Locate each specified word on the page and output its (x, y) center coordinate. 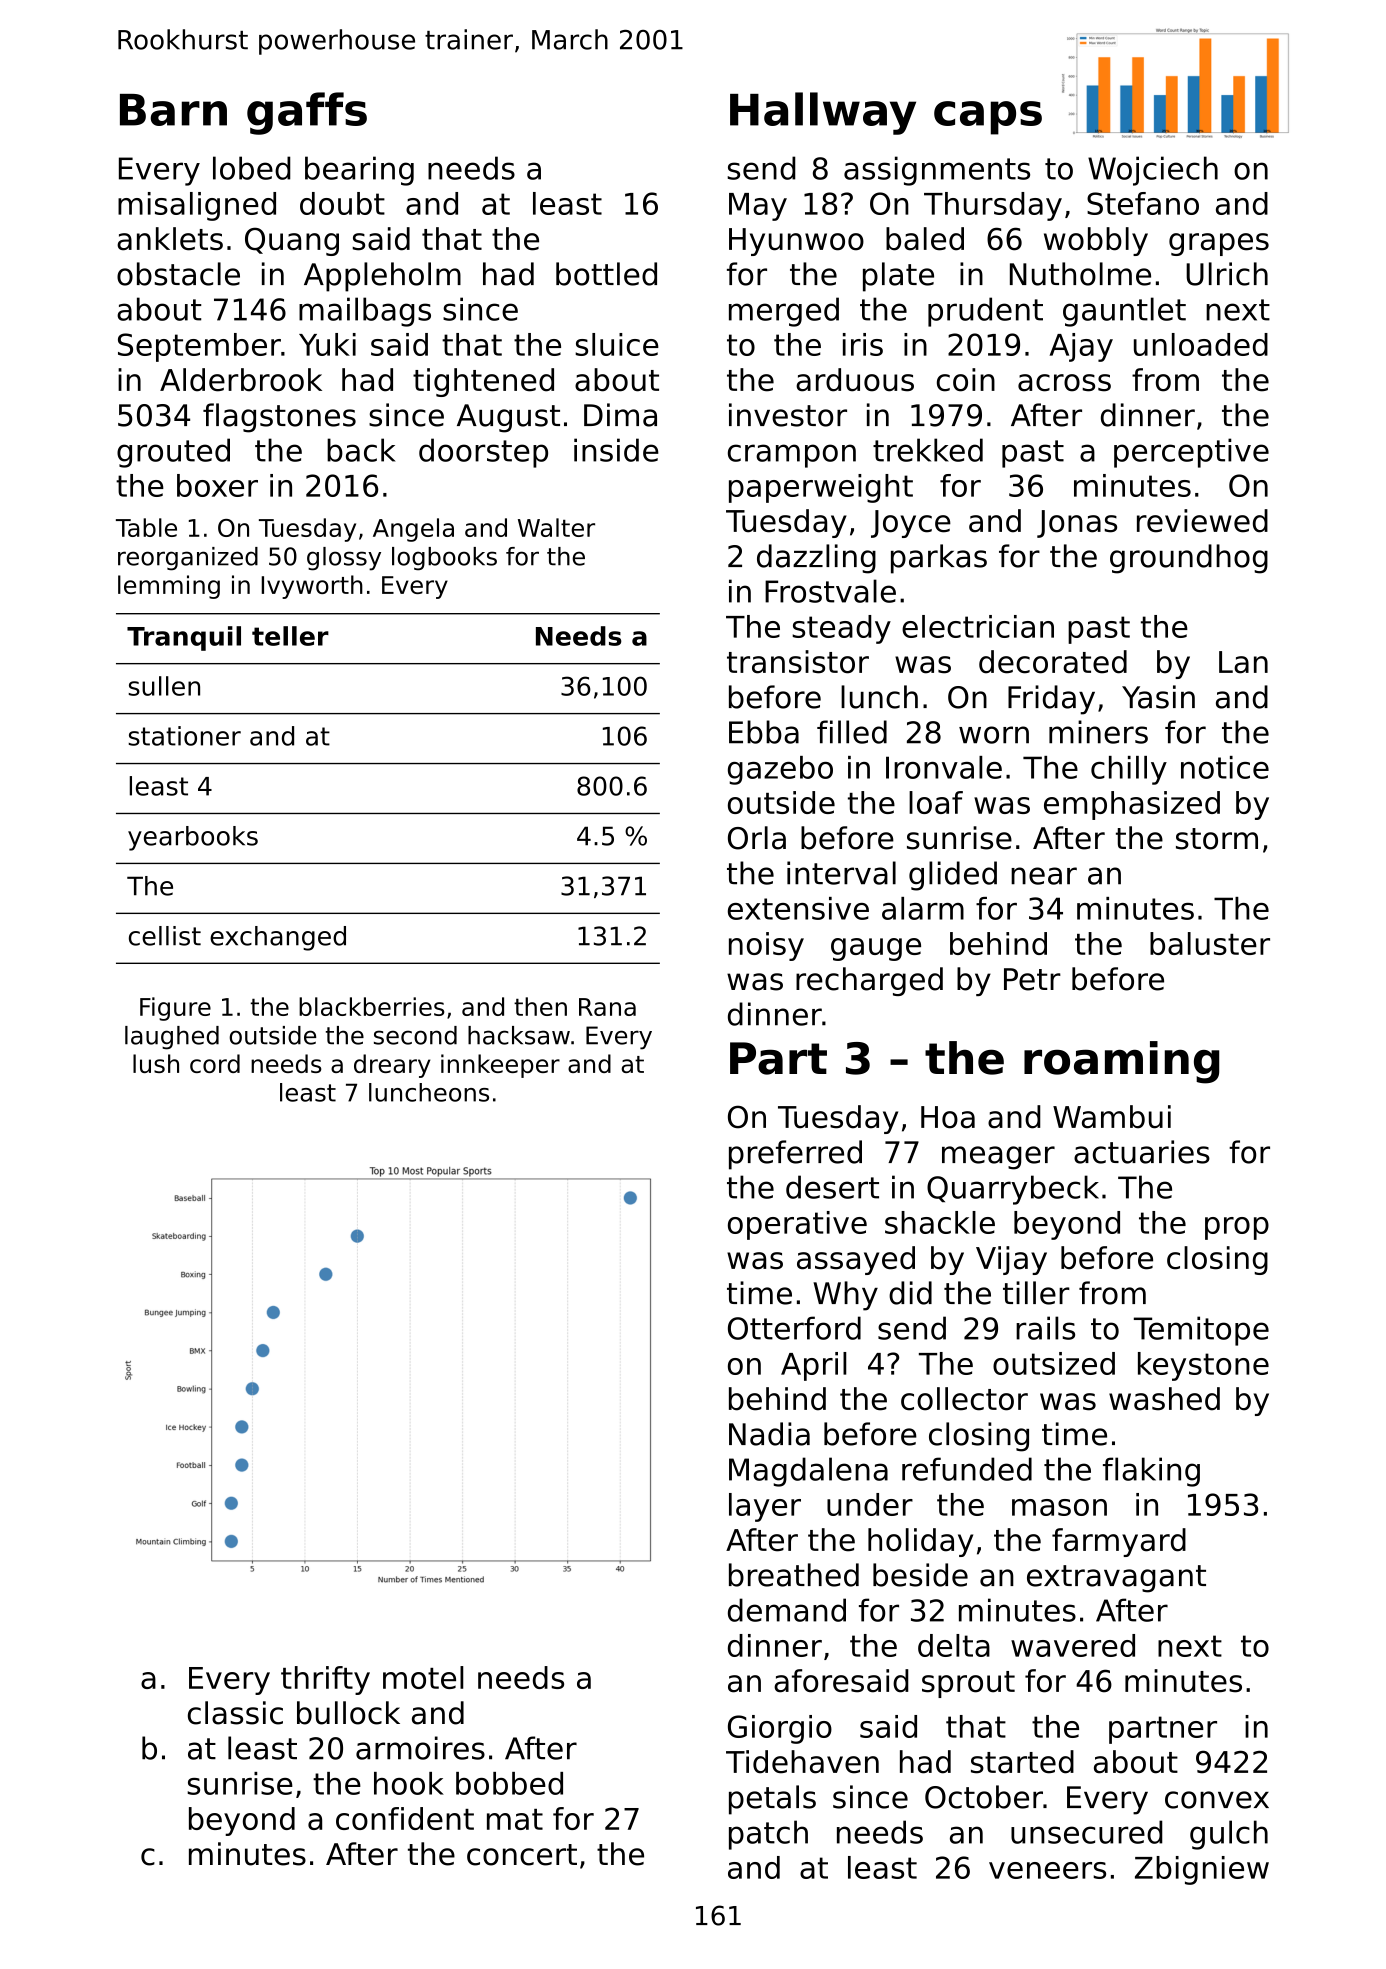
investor (788, 415)
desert (832, 1187)
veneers (1047, 1870)
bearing (359, 171)
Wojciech (1153, 171)
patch (768, 1835)
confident (405, 1818)
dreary (392, 1066)
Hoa (948, 1117)
